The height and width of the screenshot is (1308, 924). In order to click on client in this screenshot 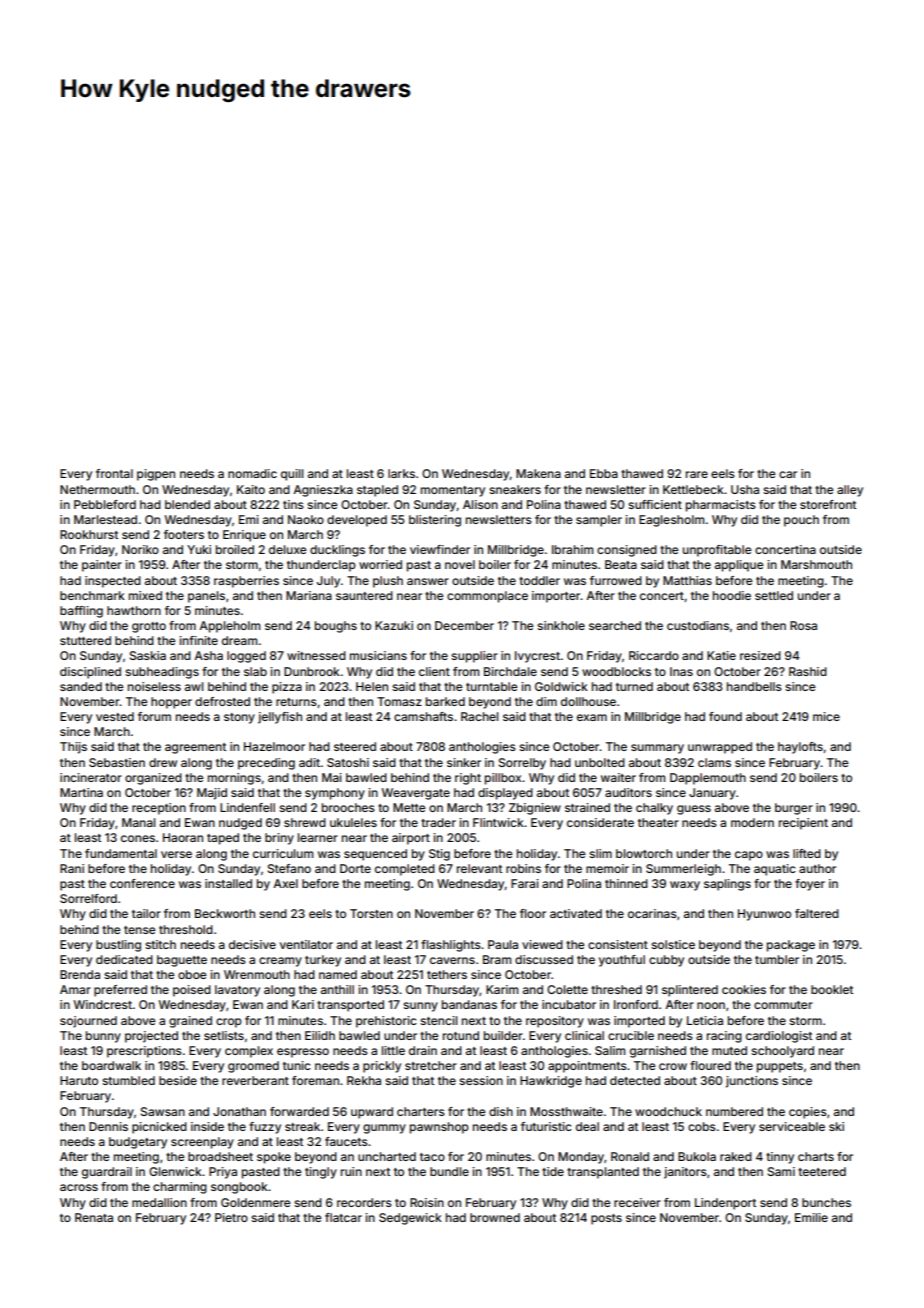, I will do `click(434, 671)`.
